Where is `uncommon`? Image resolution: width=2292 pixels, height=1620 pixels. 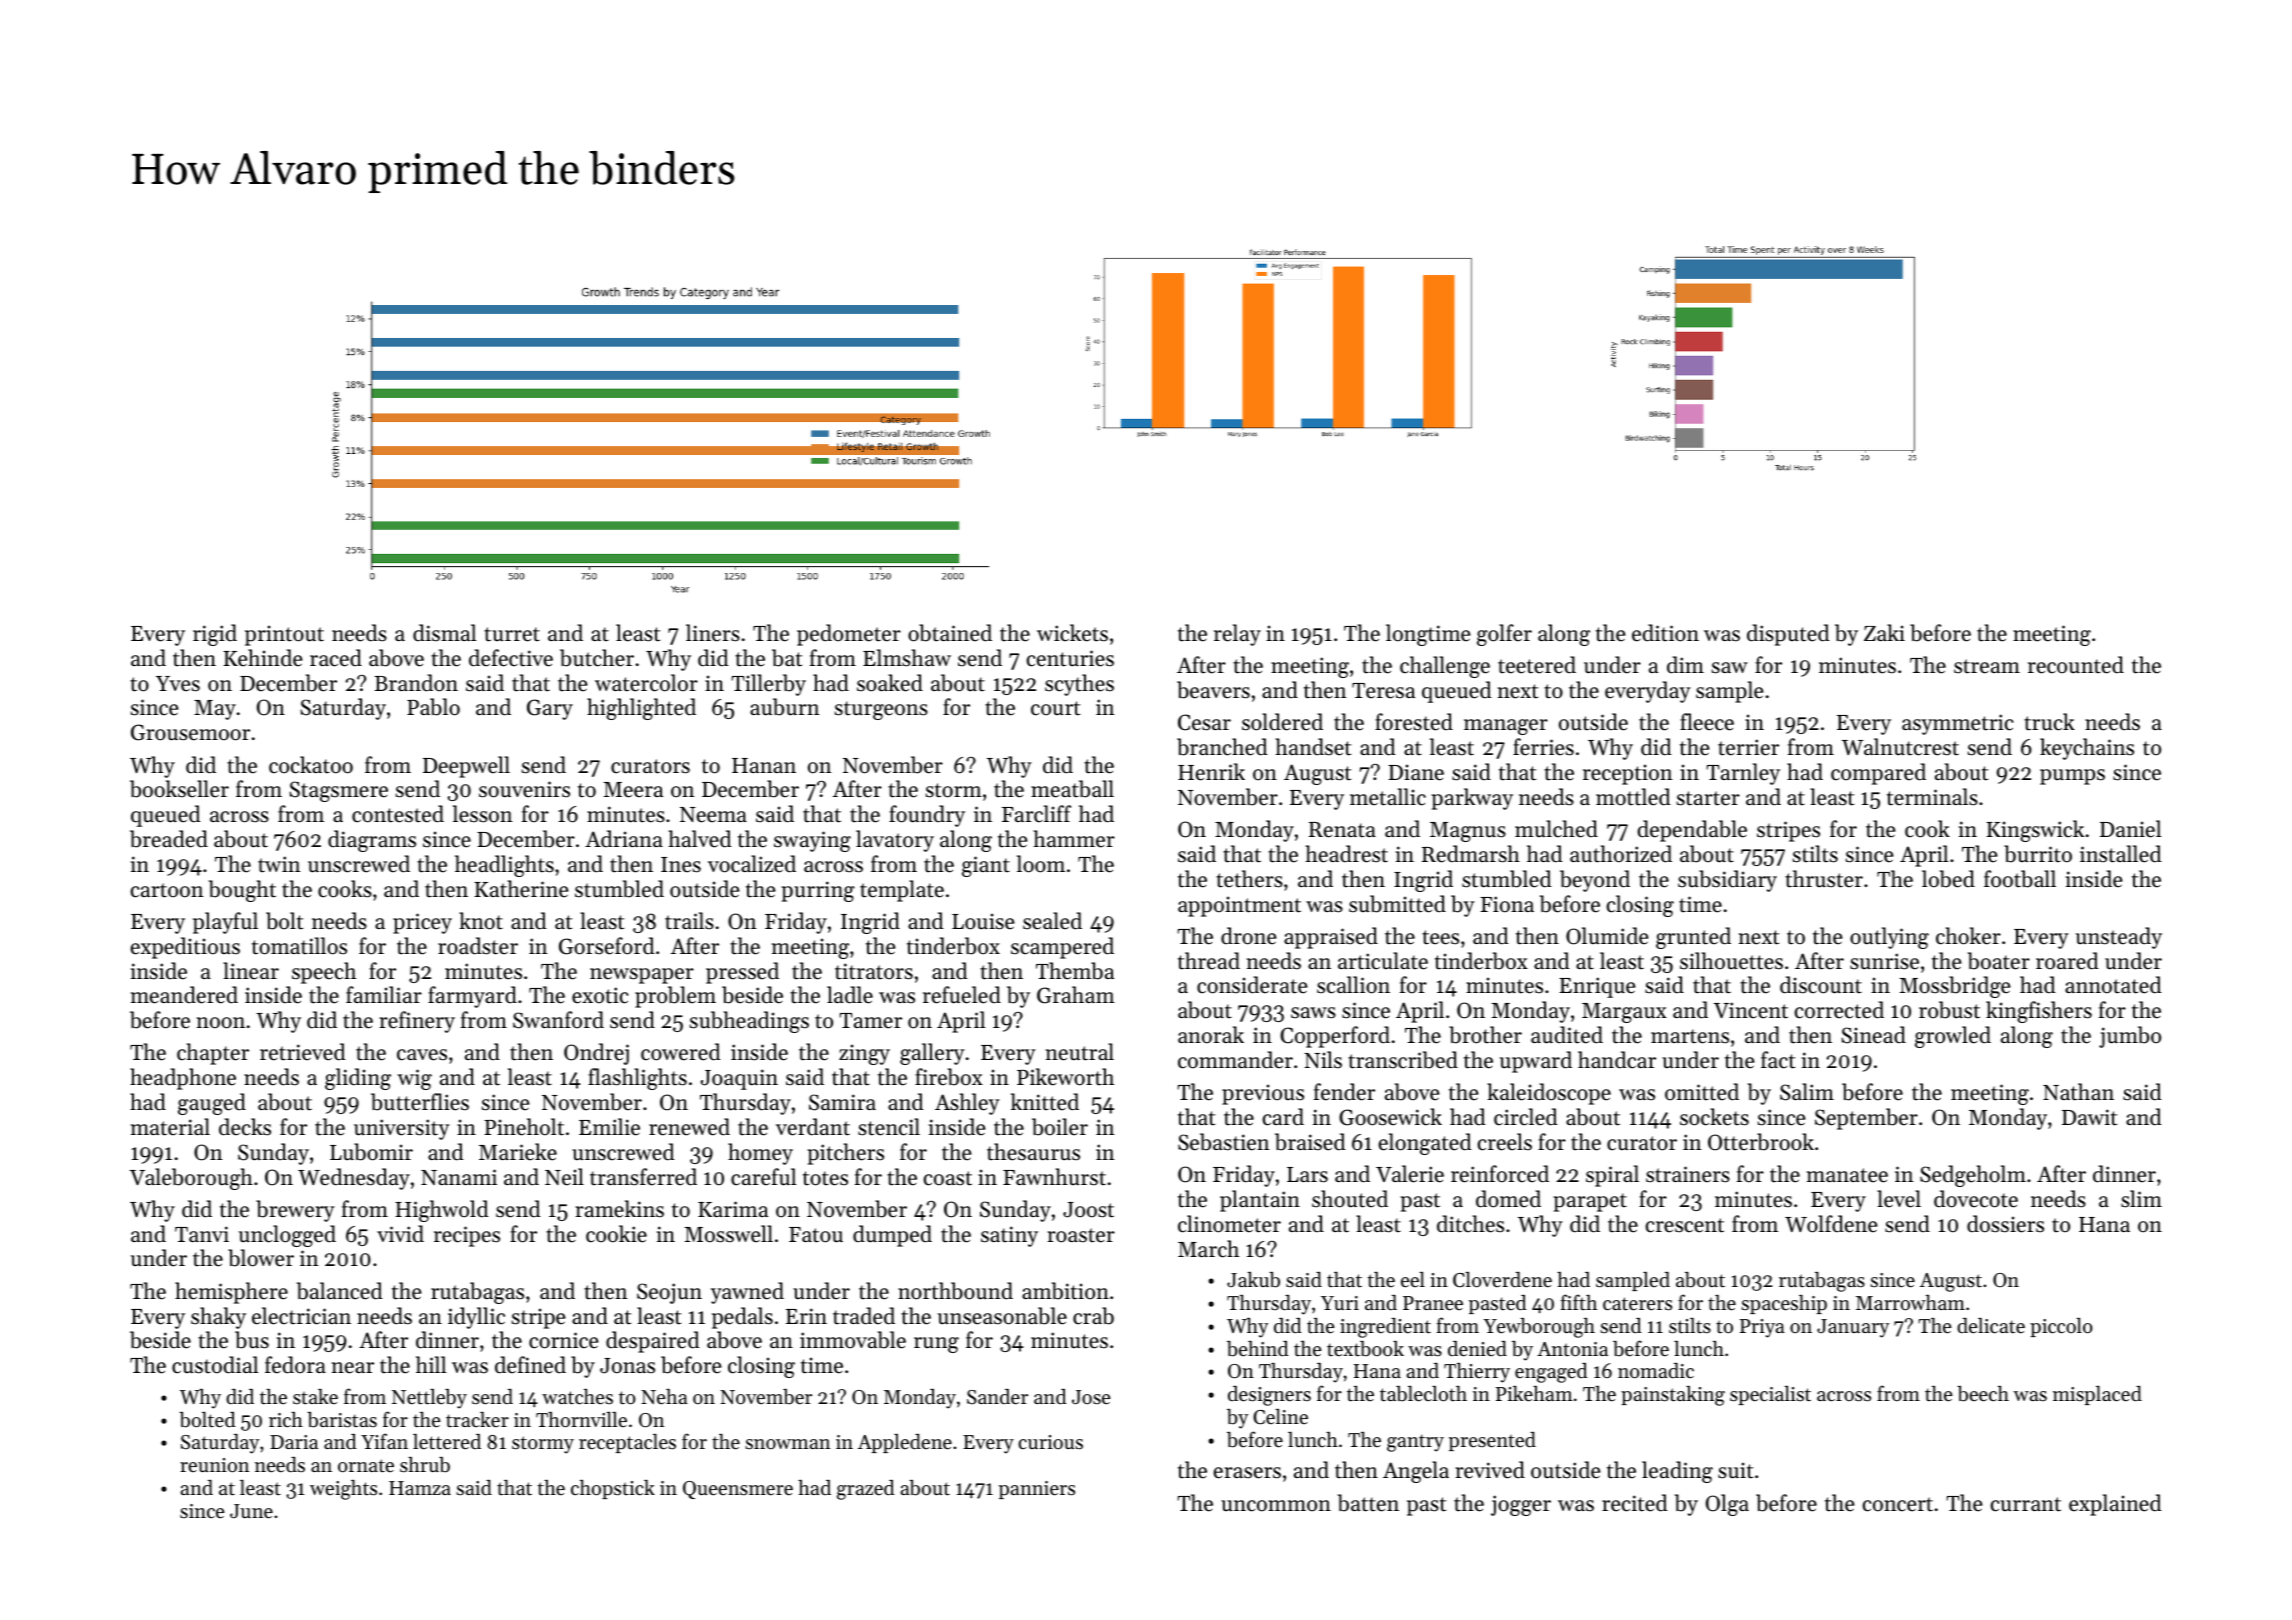 uncommon is located at coordinates (1276, 1506).
